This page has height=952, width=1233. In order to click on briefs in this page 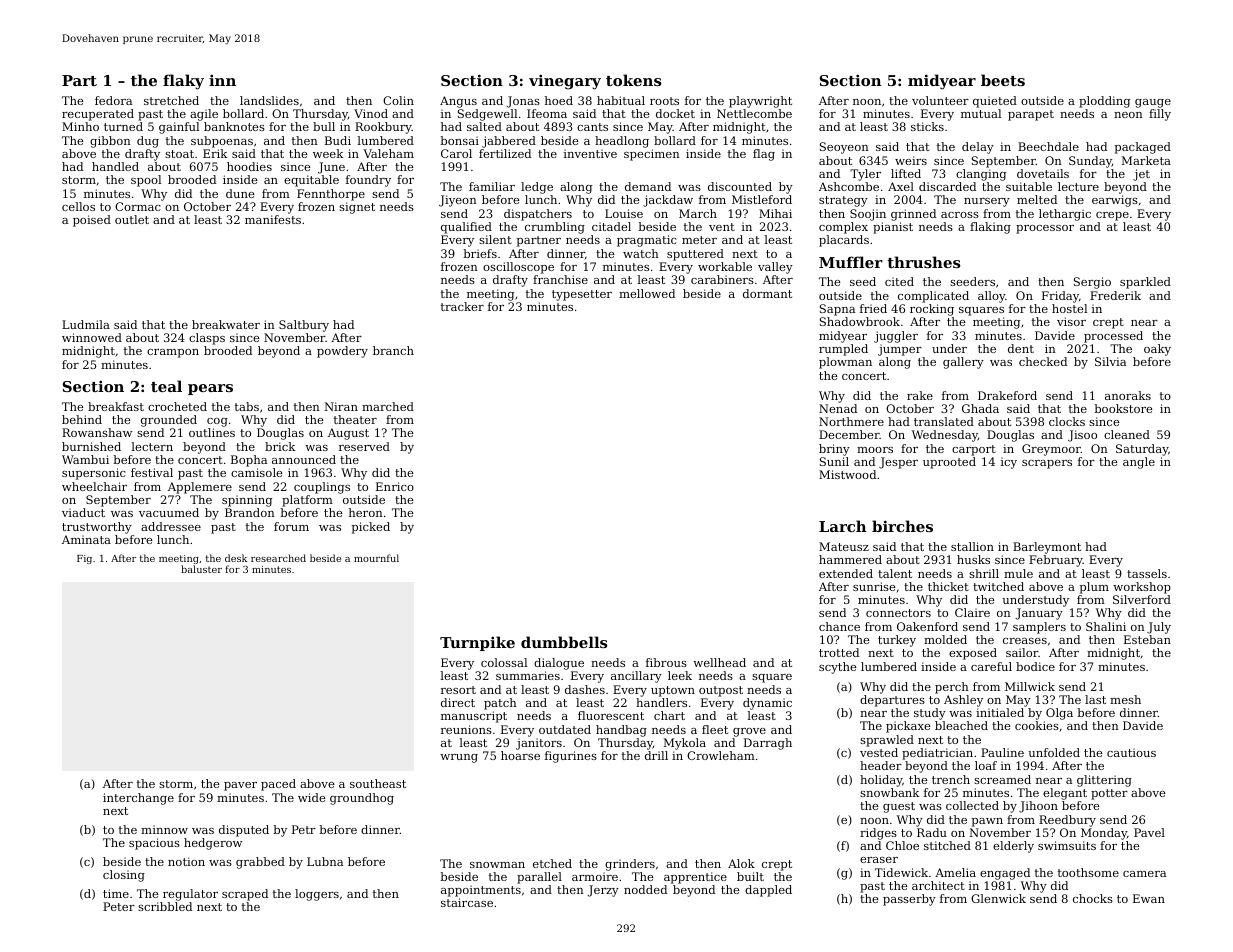, I will do `click(480, 253)`.
